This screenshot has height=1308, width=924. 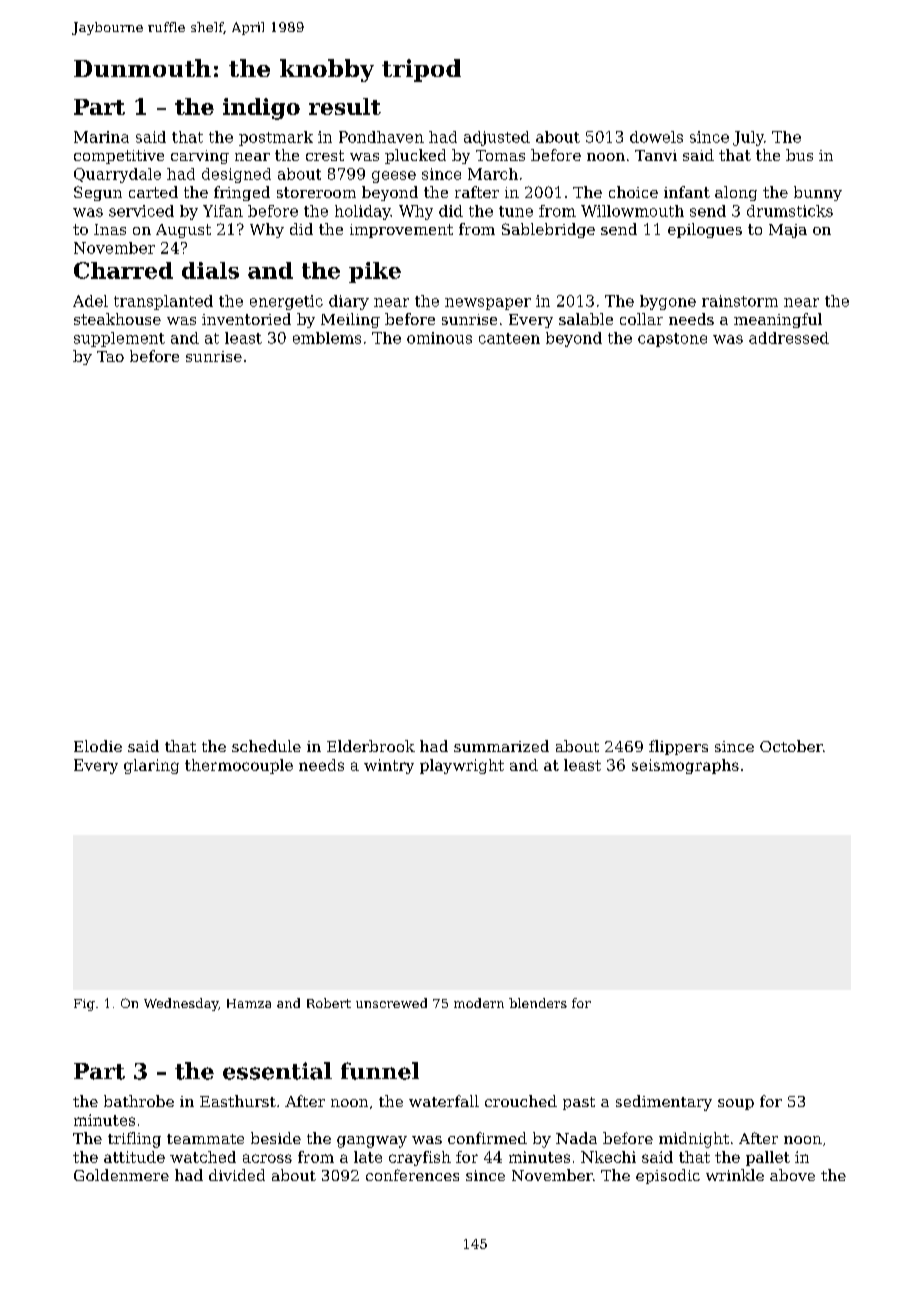 I want to click on adjusted, so click(x=497, y=138).
